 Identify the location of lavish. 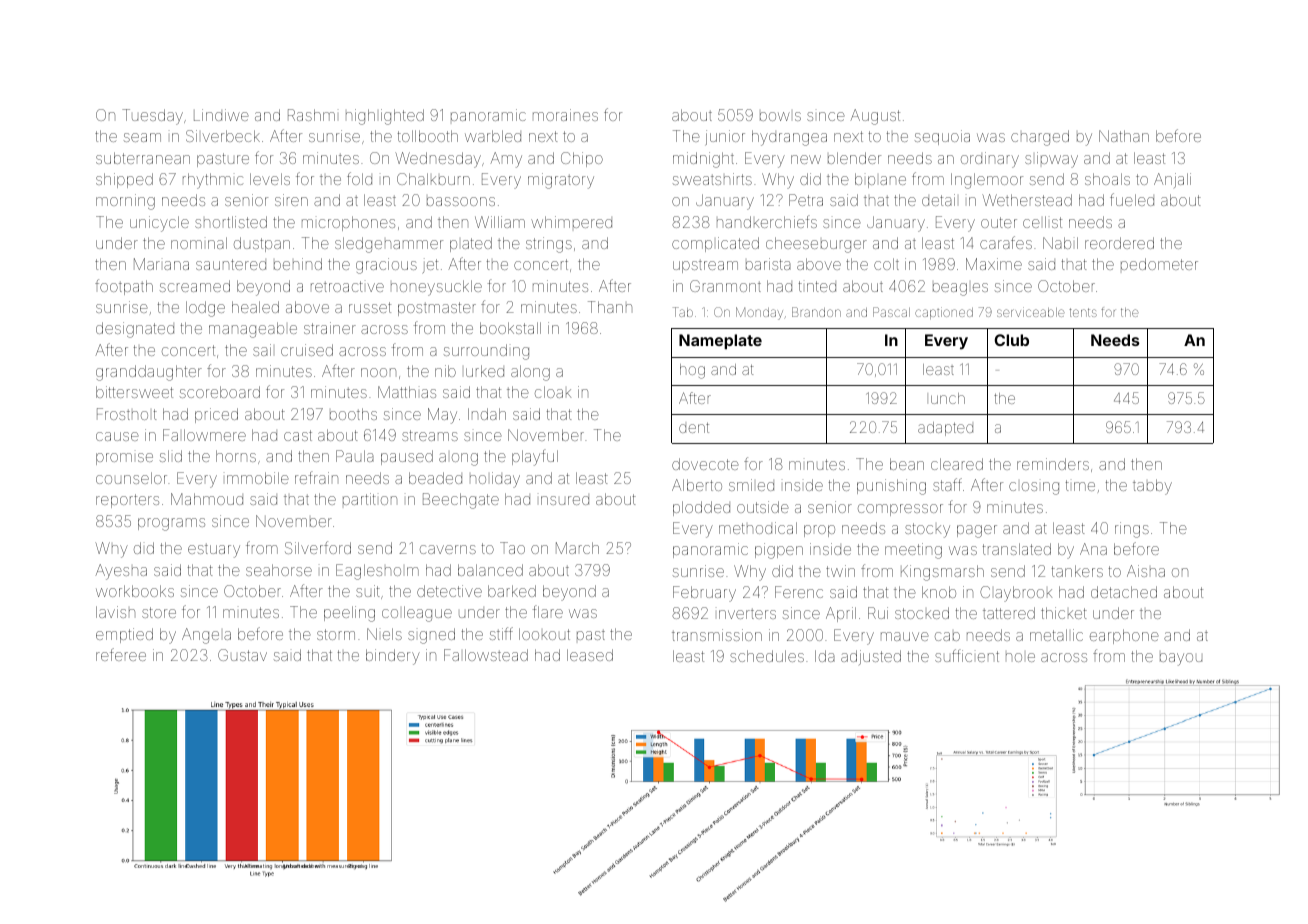
(115, 612).
